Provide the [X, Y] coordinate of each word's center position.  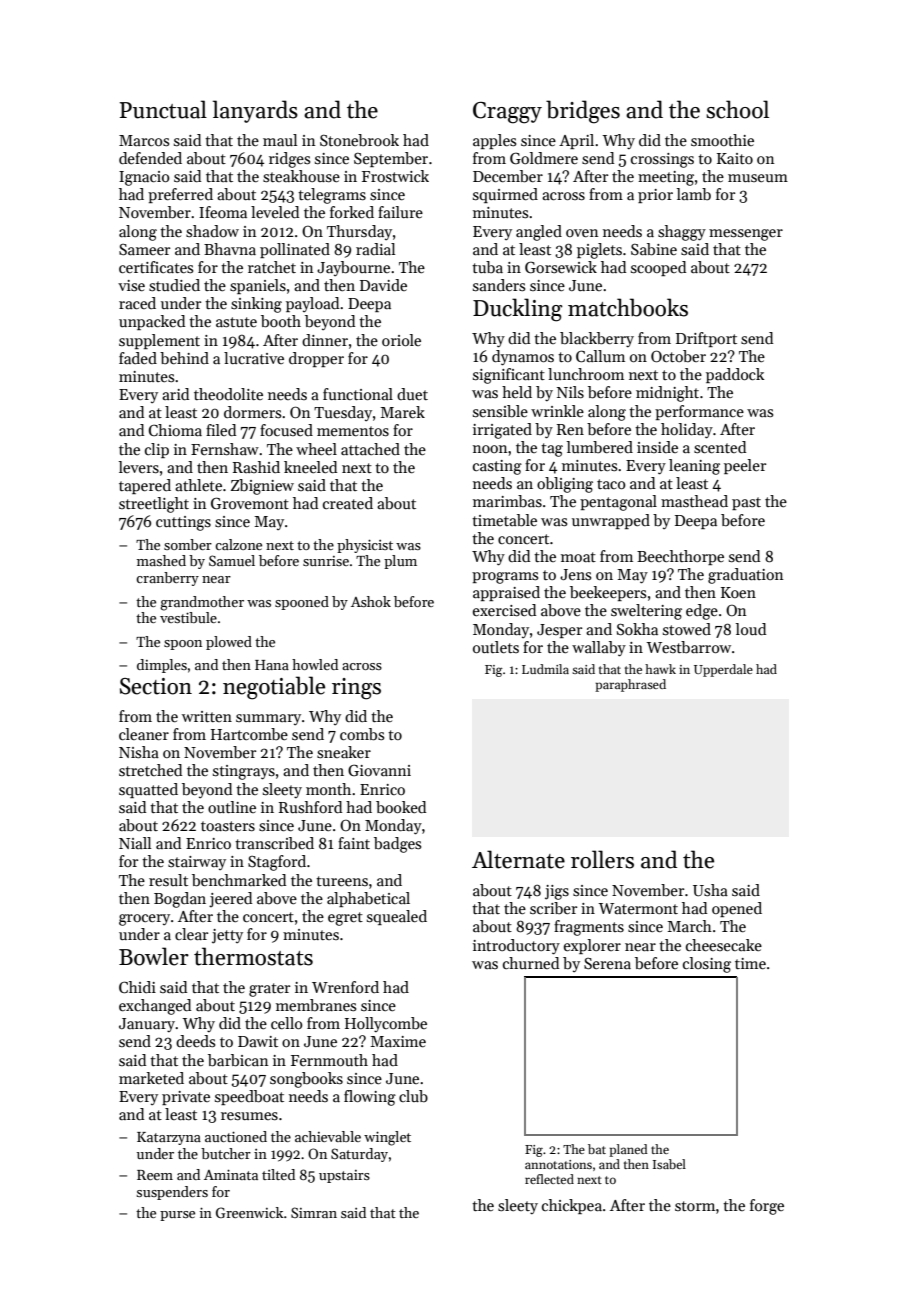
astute [236, 322]
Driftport [706, 339]
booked [401, 807]
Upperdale [723, 670]
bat [597, 1149]
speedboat [249, 1097]
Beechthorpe [680, 557]
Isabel [669, 1164]
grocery [144, 920]
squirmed [505, 195]
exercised [504, 610]
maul [280, 140]
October [678, 356]
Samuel [232, 560]
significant [509, 376]
